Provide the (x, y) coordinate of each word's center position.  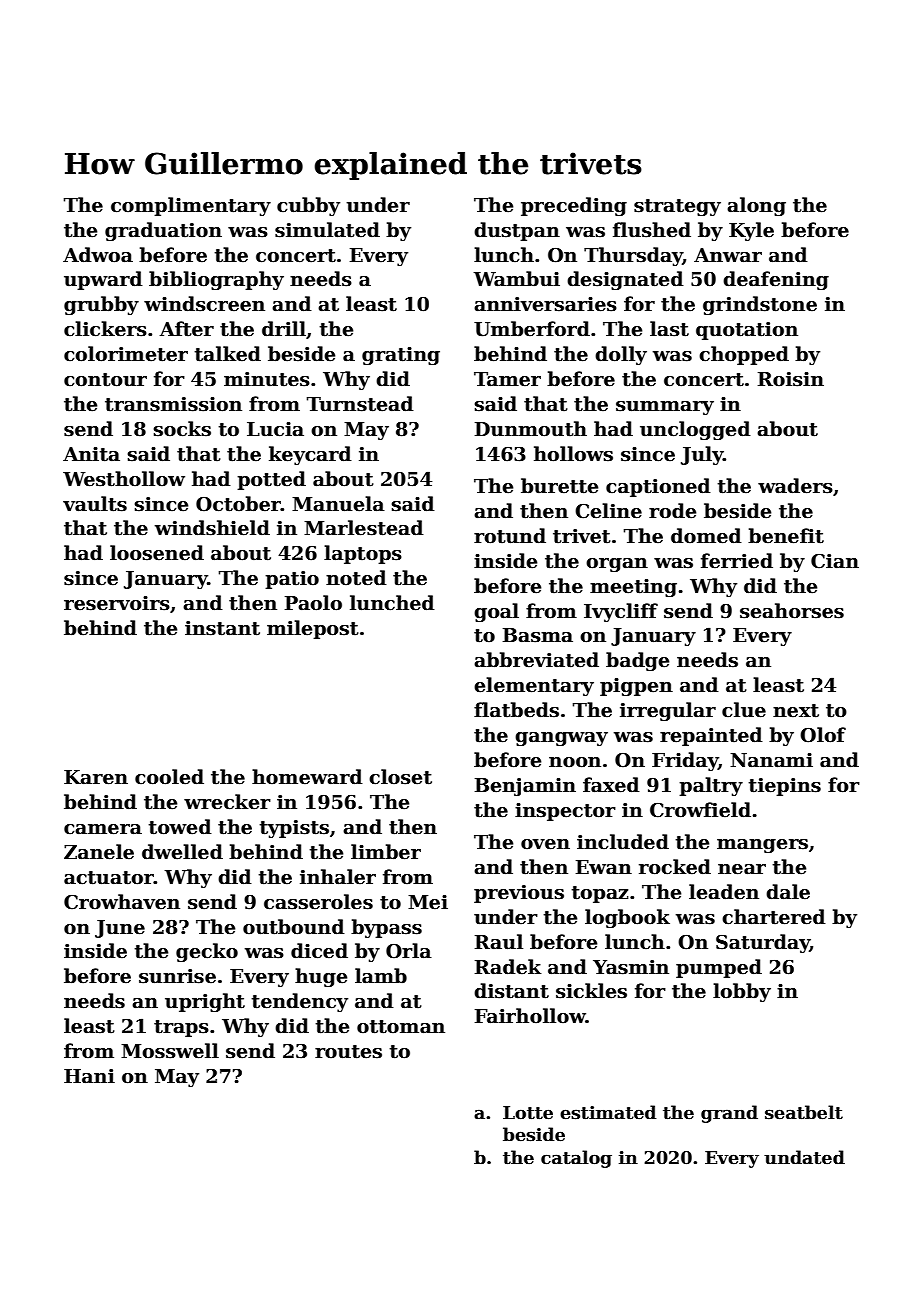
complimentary (191, 206)
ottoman (401, 1027)
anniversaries (545, 304)
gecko (207, 952)
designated (625, 280)
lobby (742, 992)
